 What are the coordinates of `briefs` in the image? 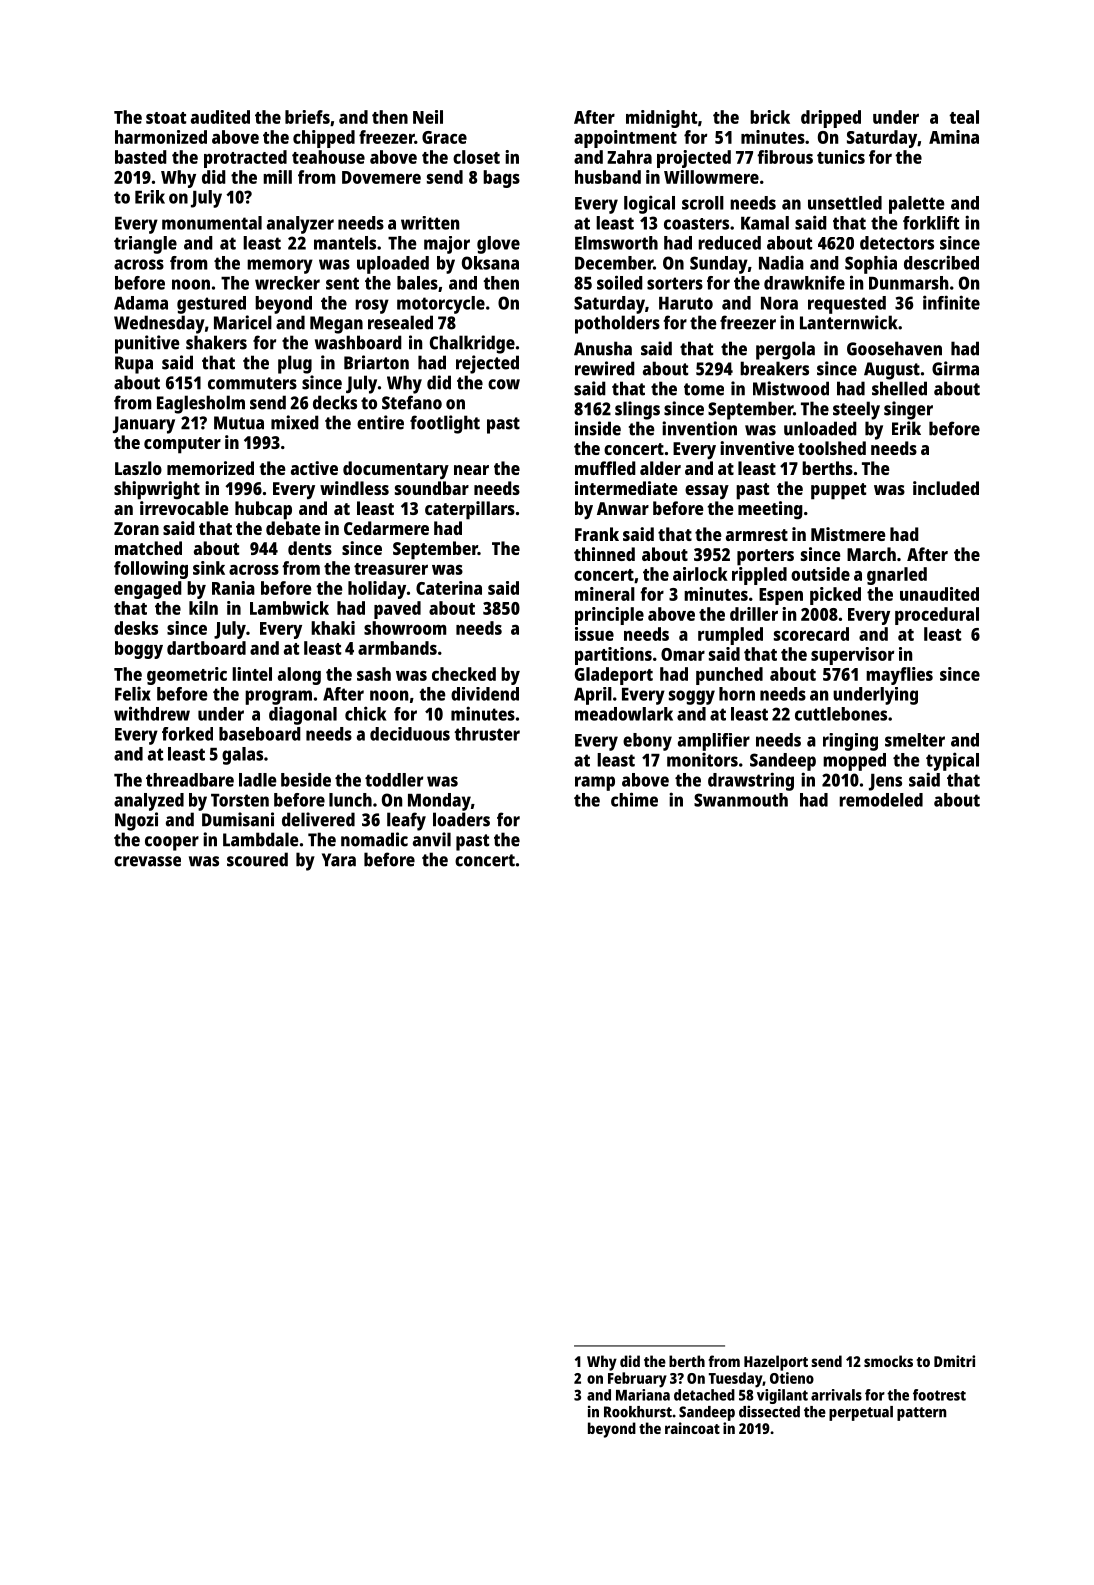 It's located at (307, 117).
